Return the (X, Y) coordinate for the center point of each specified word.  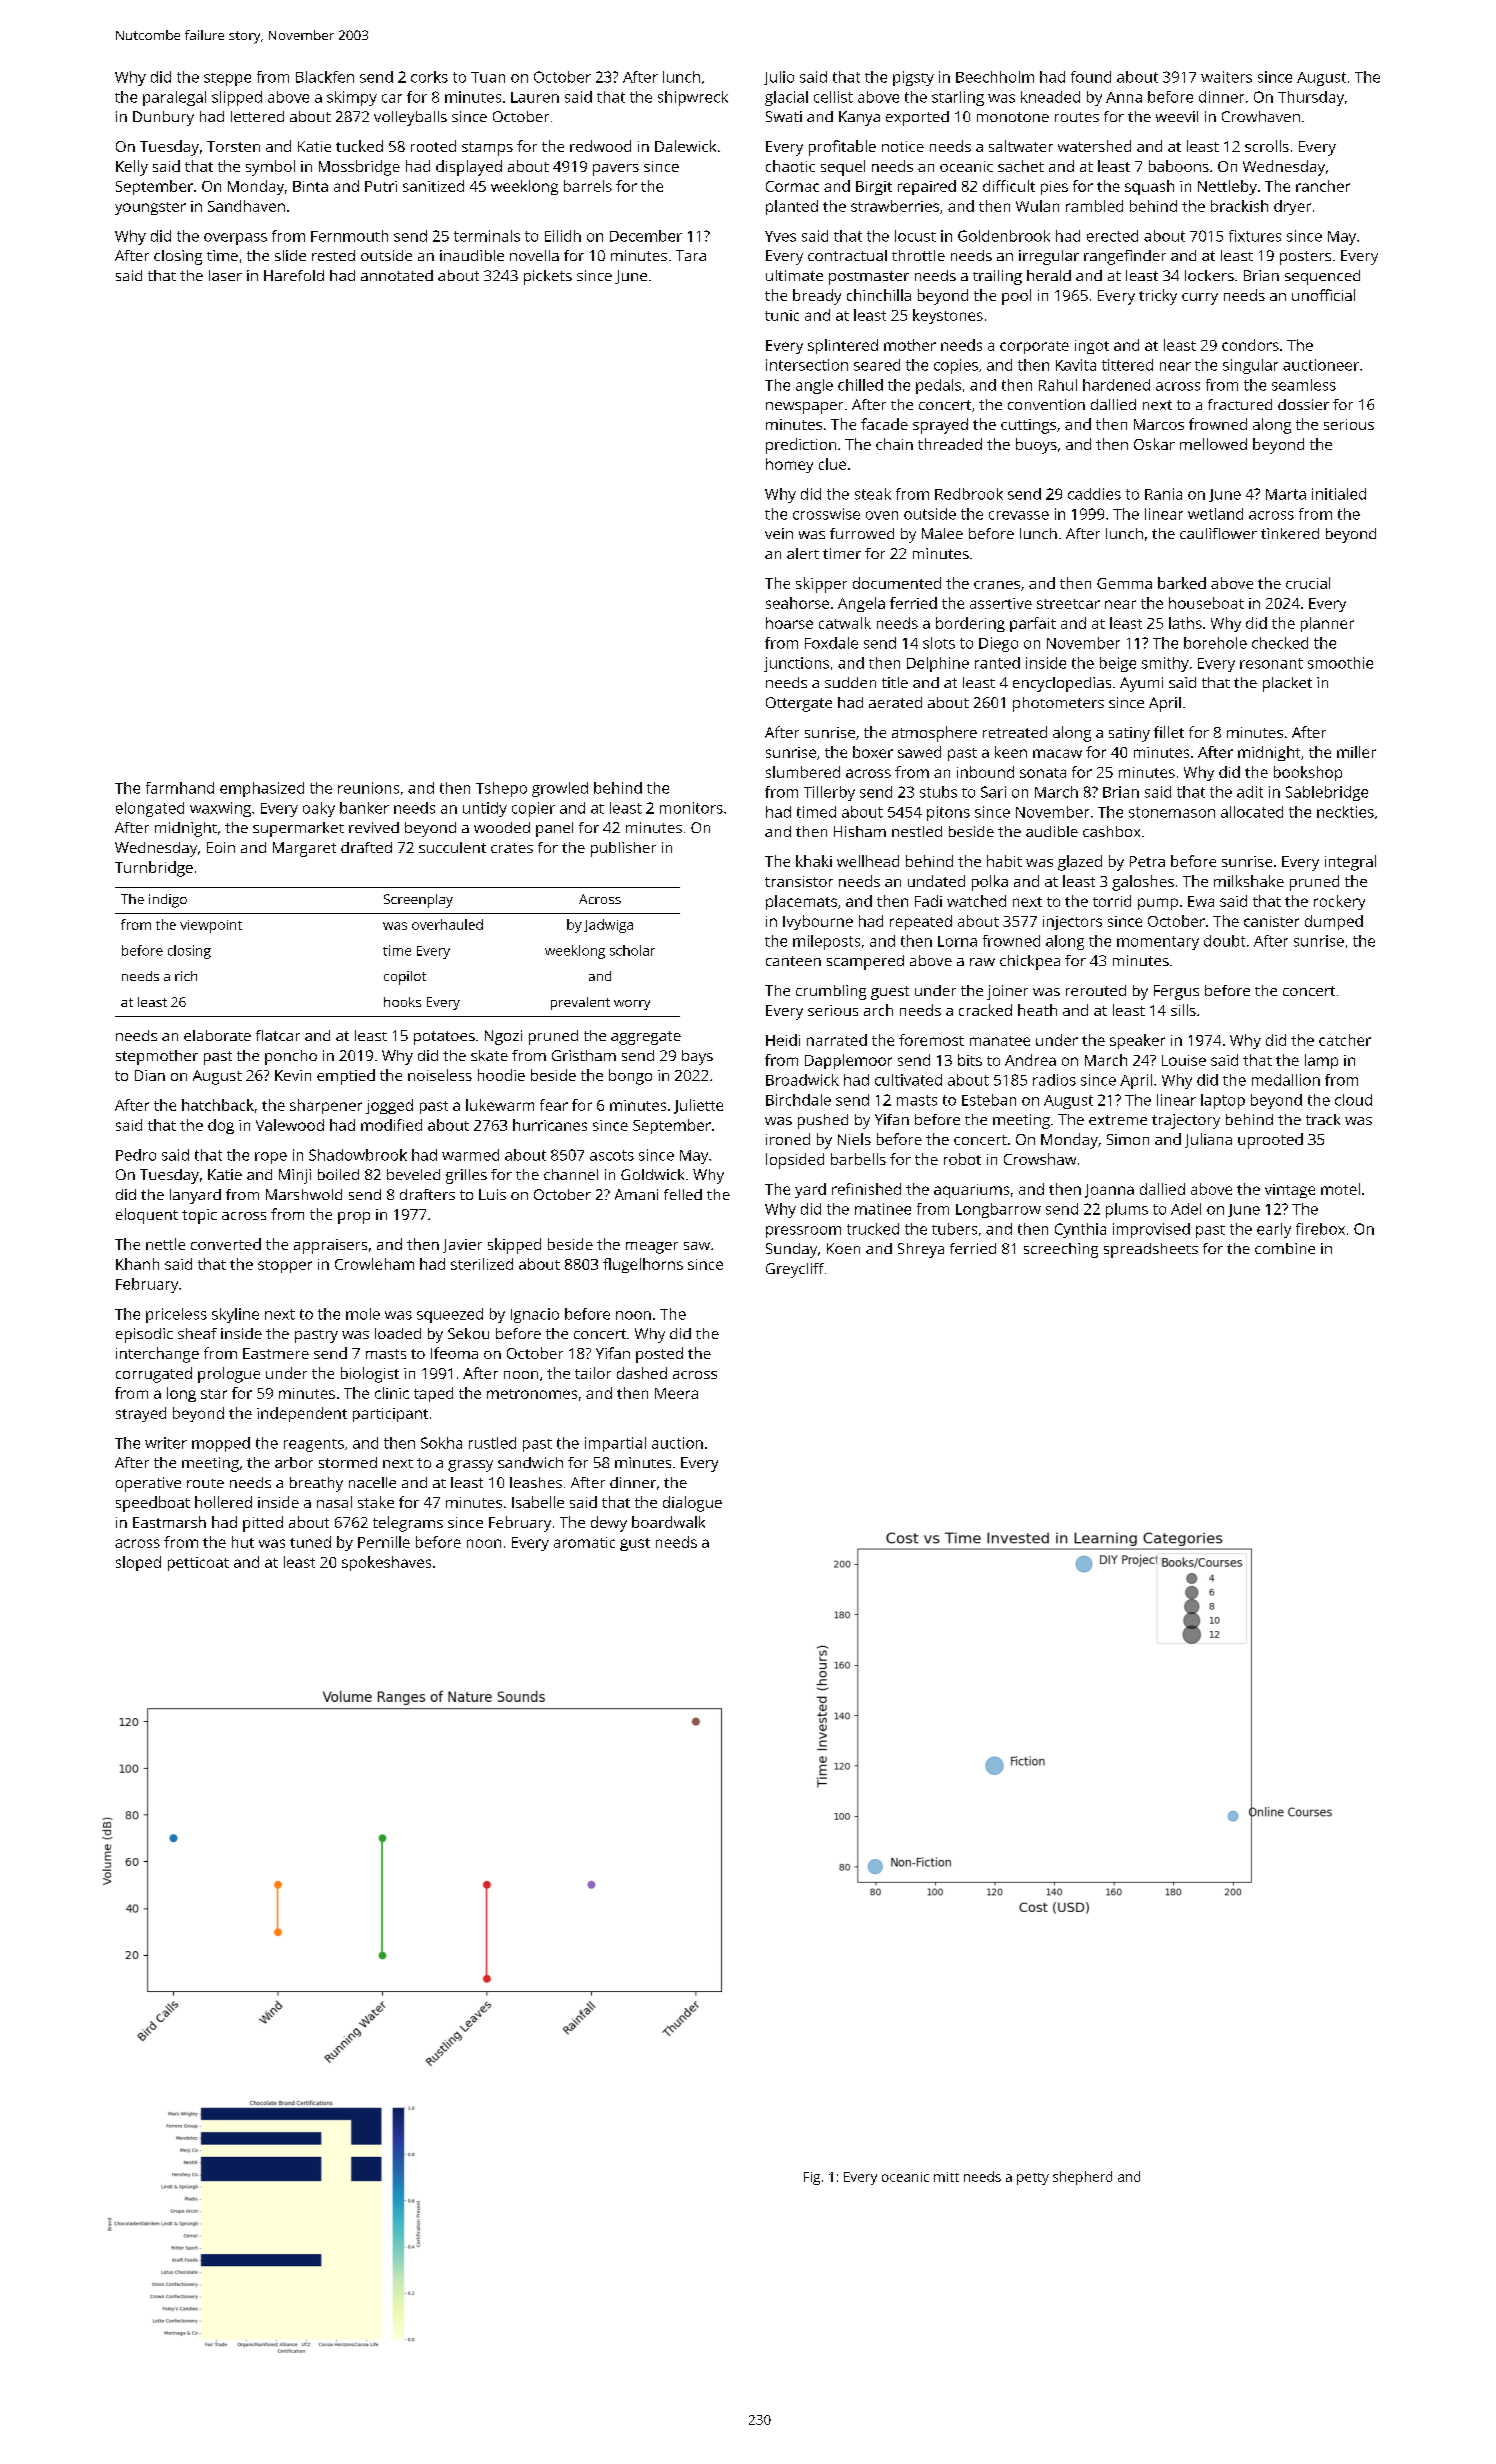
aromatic (584, 1542)
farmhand (180, 788)
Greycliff (795, 1270)
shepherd (1082, 2178)
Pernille (384, 1542)
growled (560, 789)
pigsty (913, 78)
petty (1033, 2179)
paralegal (174, 98)
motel (1340, 1189)
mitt (946, 2177)
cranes (997, 585)
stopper (285, 1266)
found (1091, 77)
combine (1285, 1248)
